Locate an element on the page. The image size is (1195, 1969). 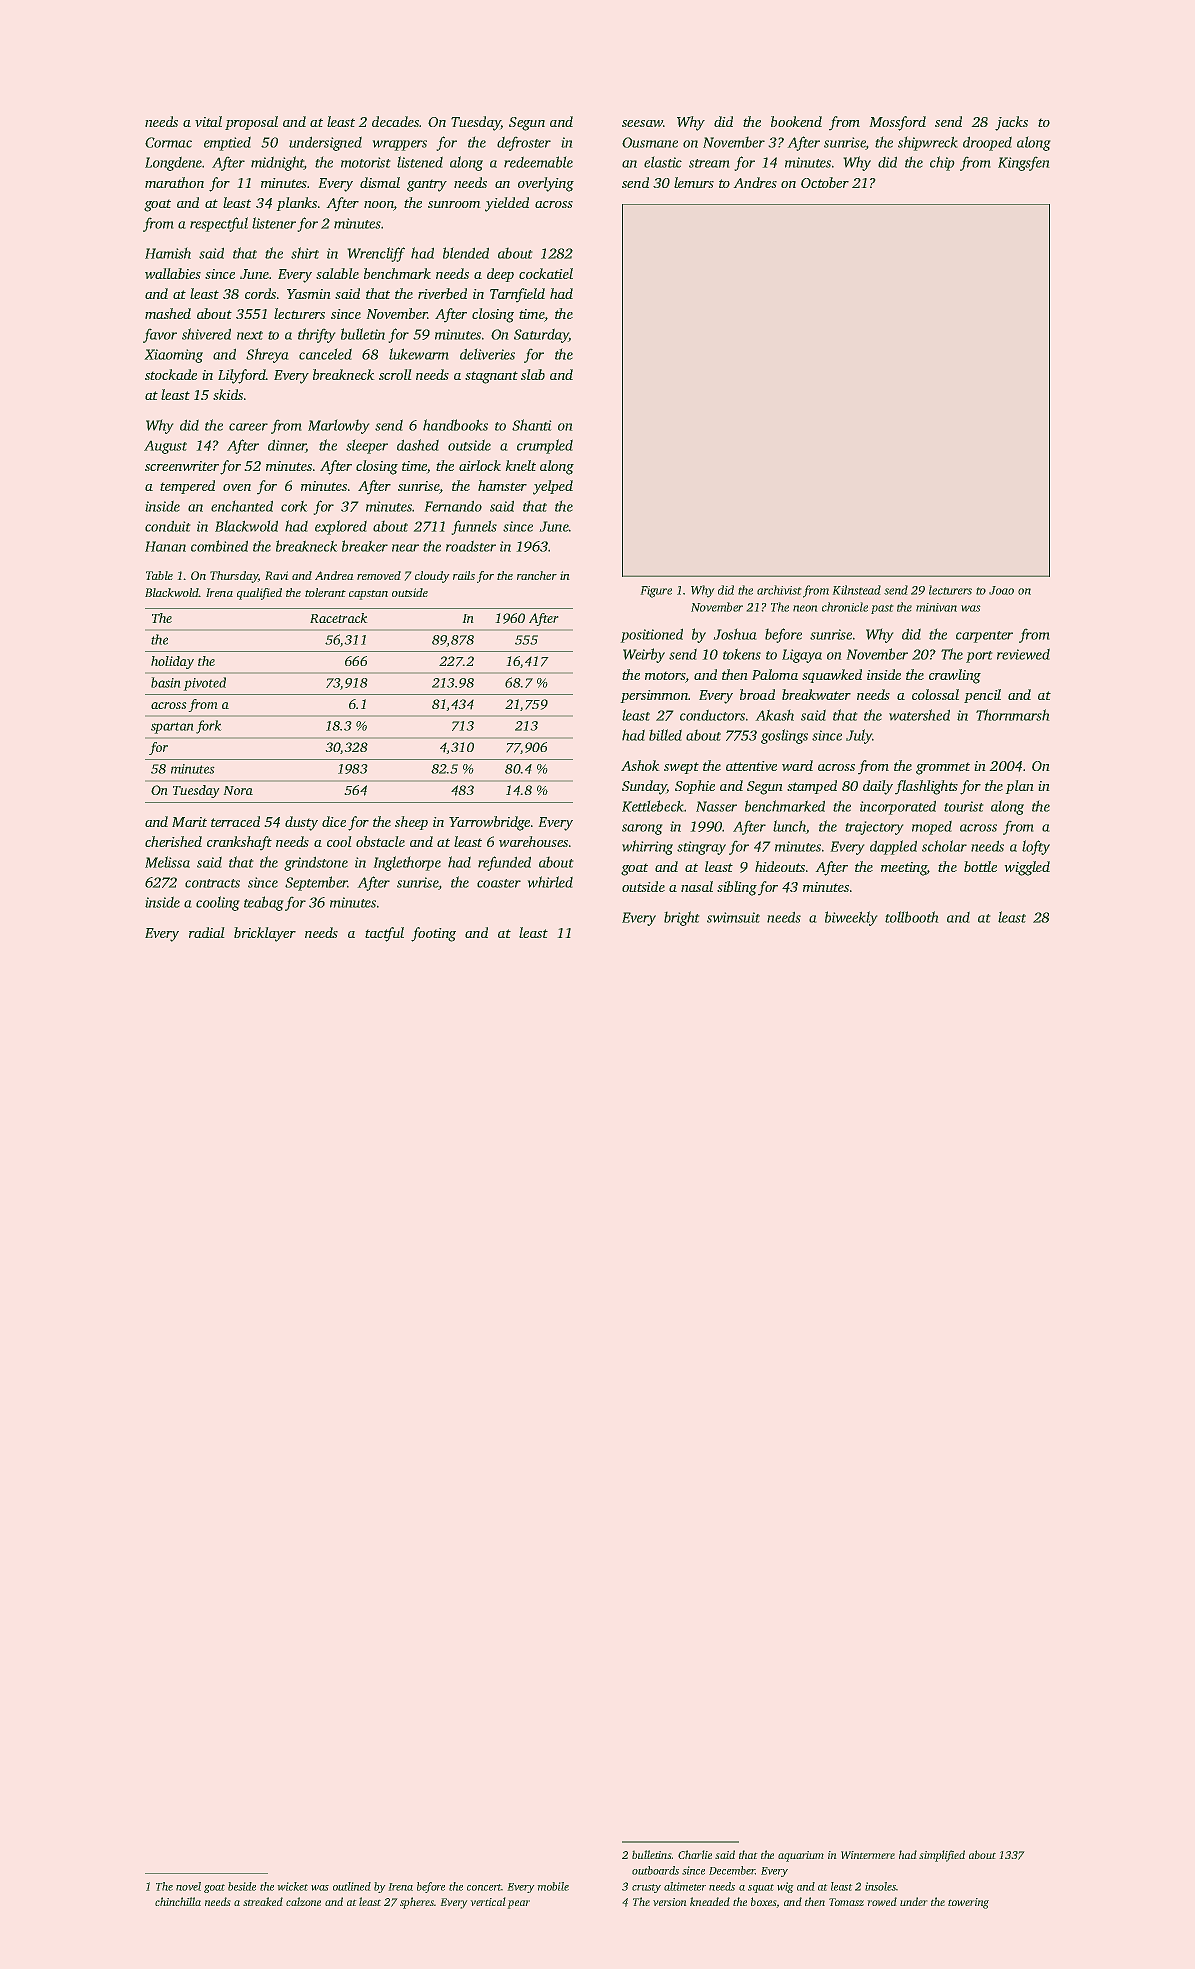
bricklayer is located at coordinates (265, 934).
